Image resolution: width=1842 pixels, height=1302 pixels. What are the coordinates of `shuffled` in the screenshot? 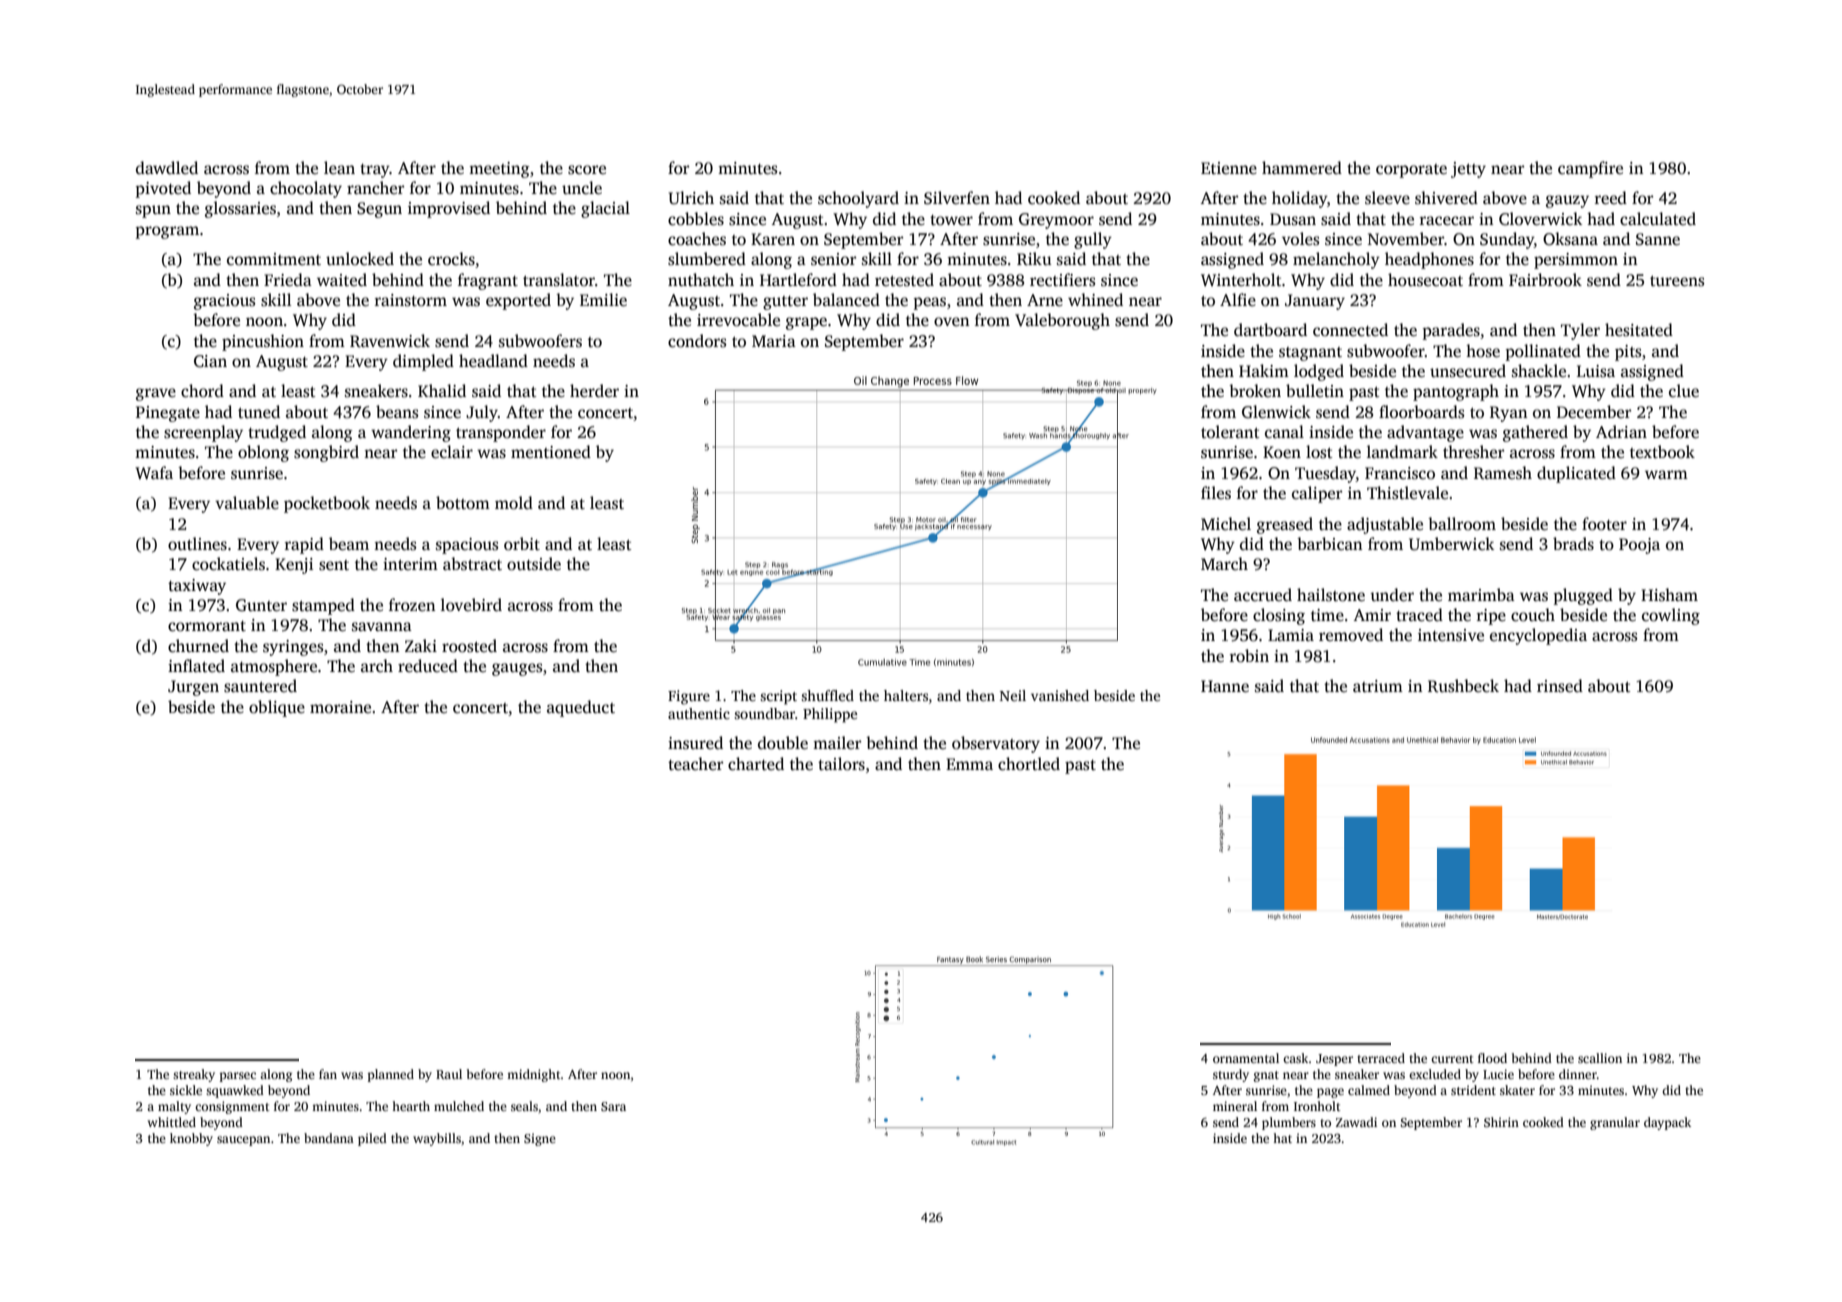 It's located at (827, 695).
